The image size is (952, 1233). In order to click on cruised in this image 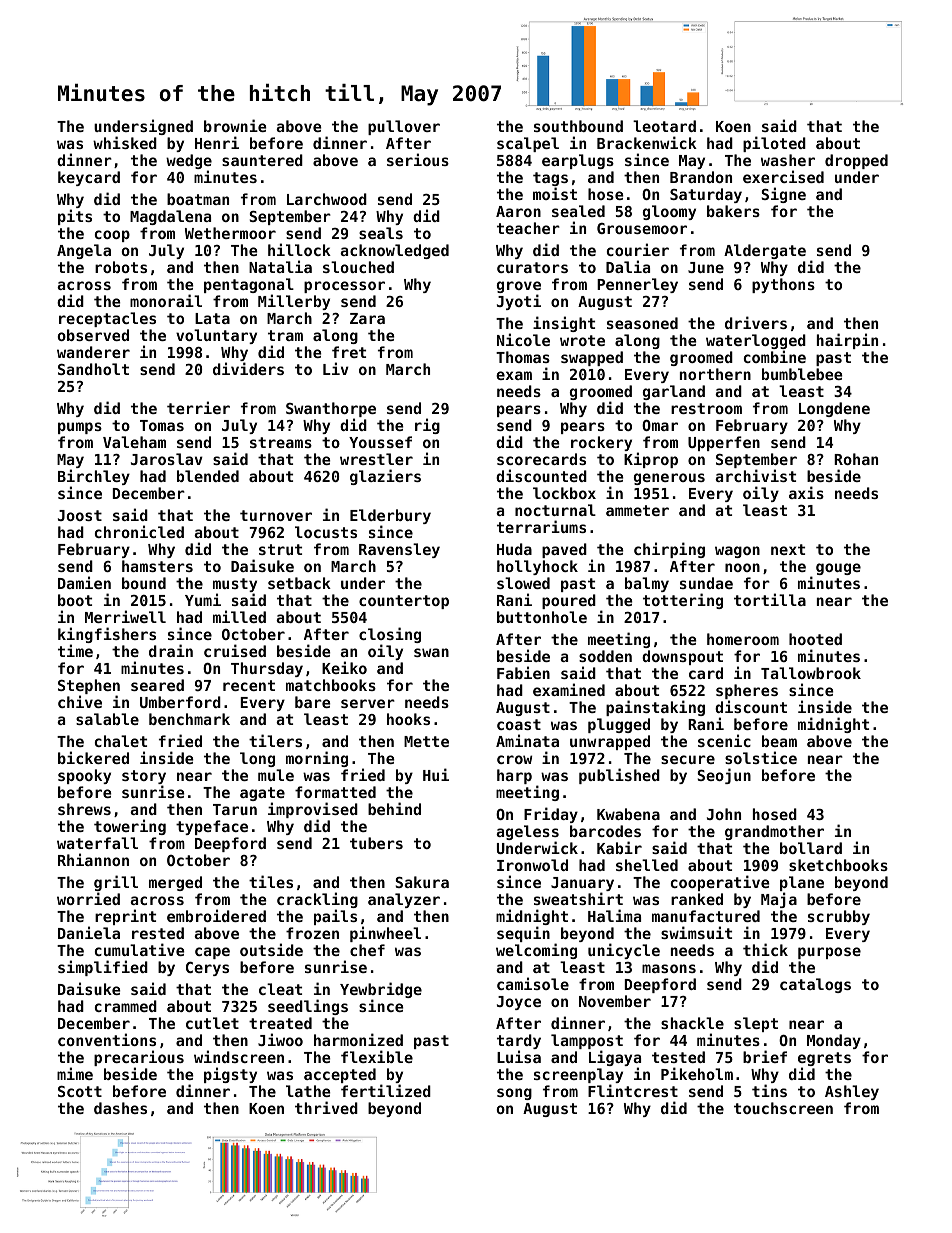, I will do `click(235, 650)`.
